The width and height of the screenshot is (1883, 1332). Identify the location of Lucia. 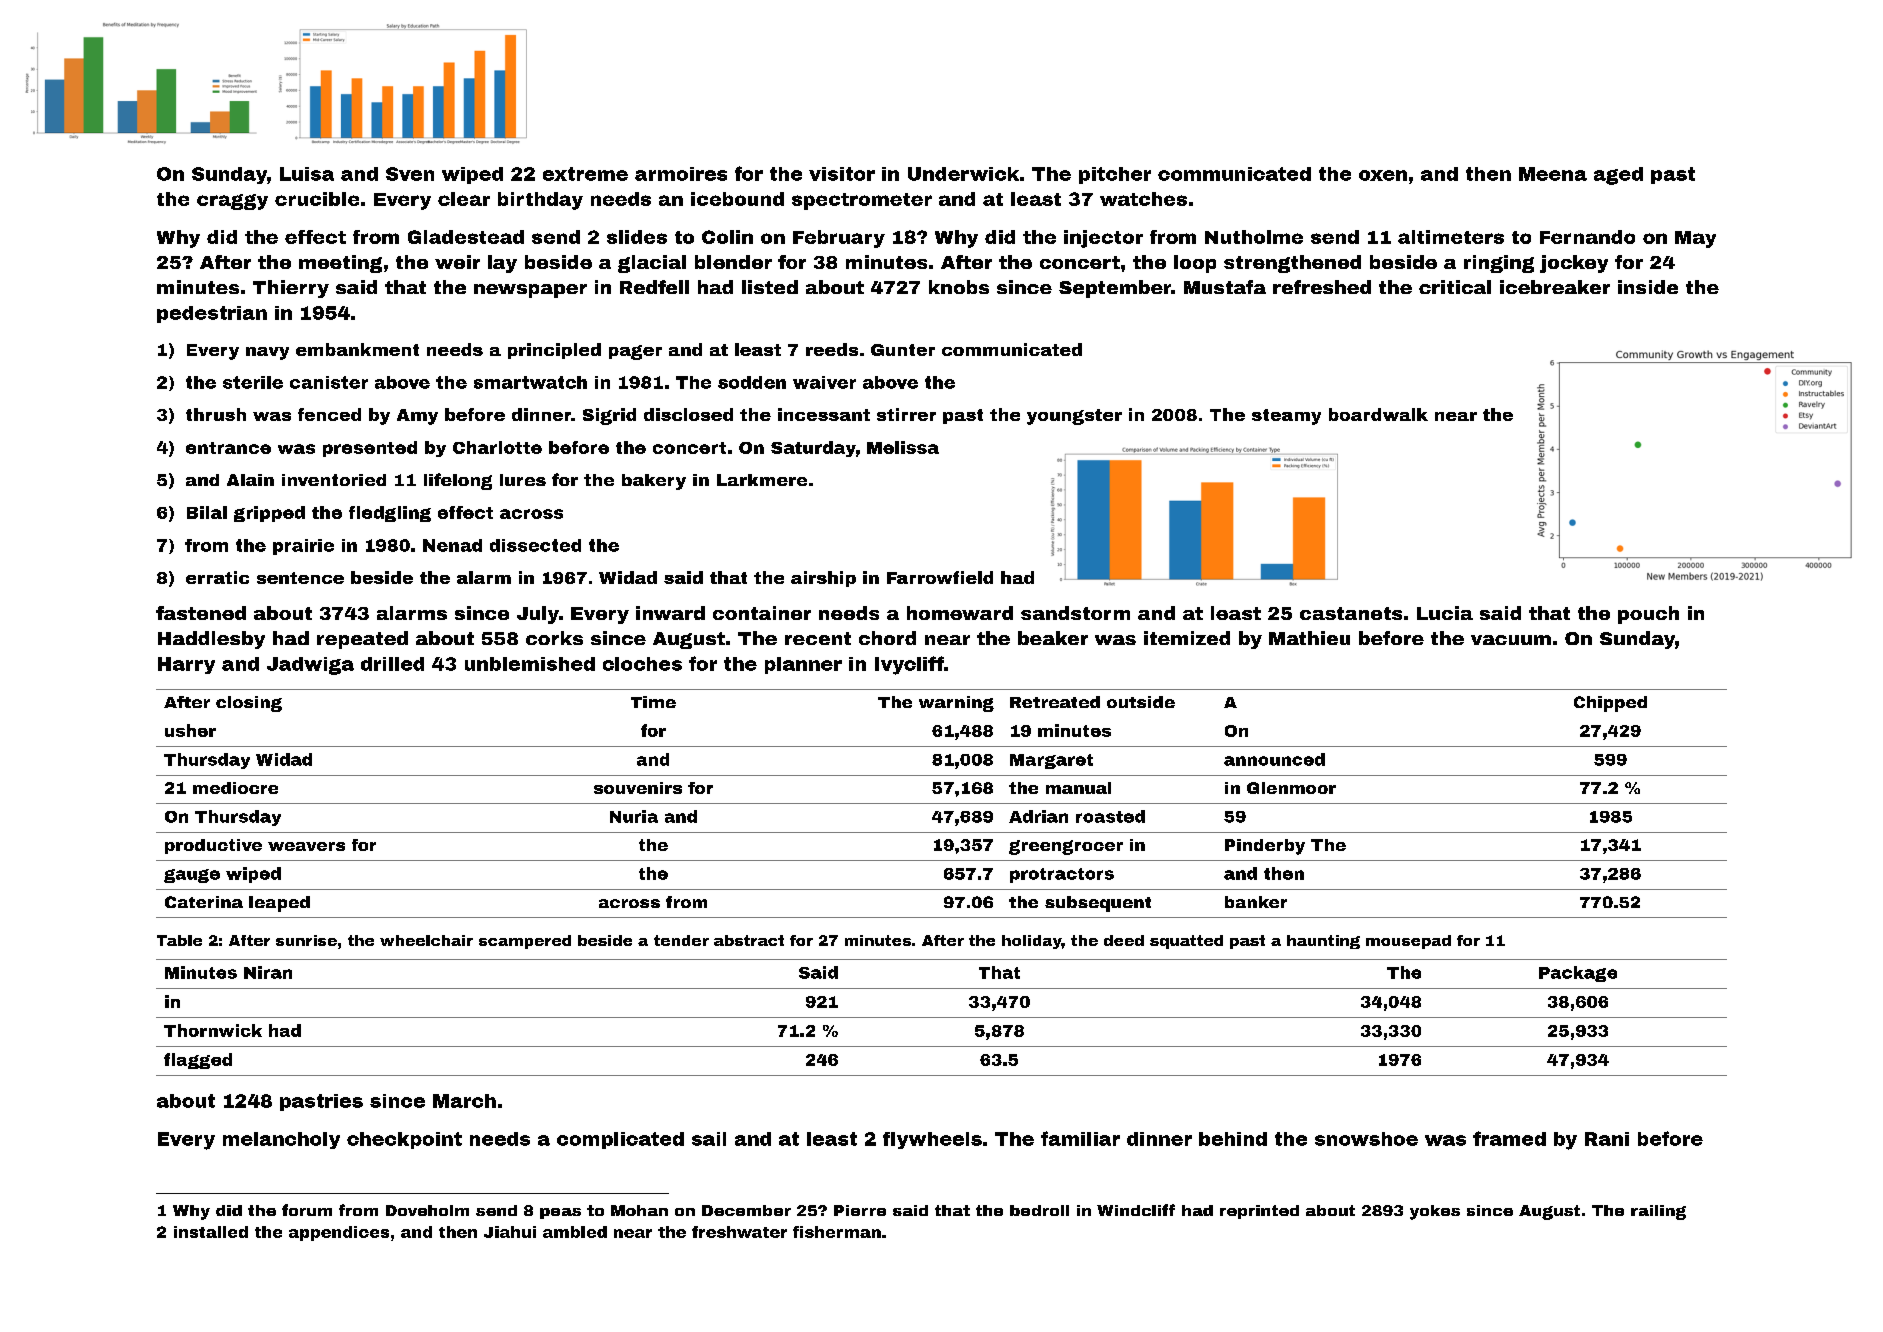
(1445, 613).
